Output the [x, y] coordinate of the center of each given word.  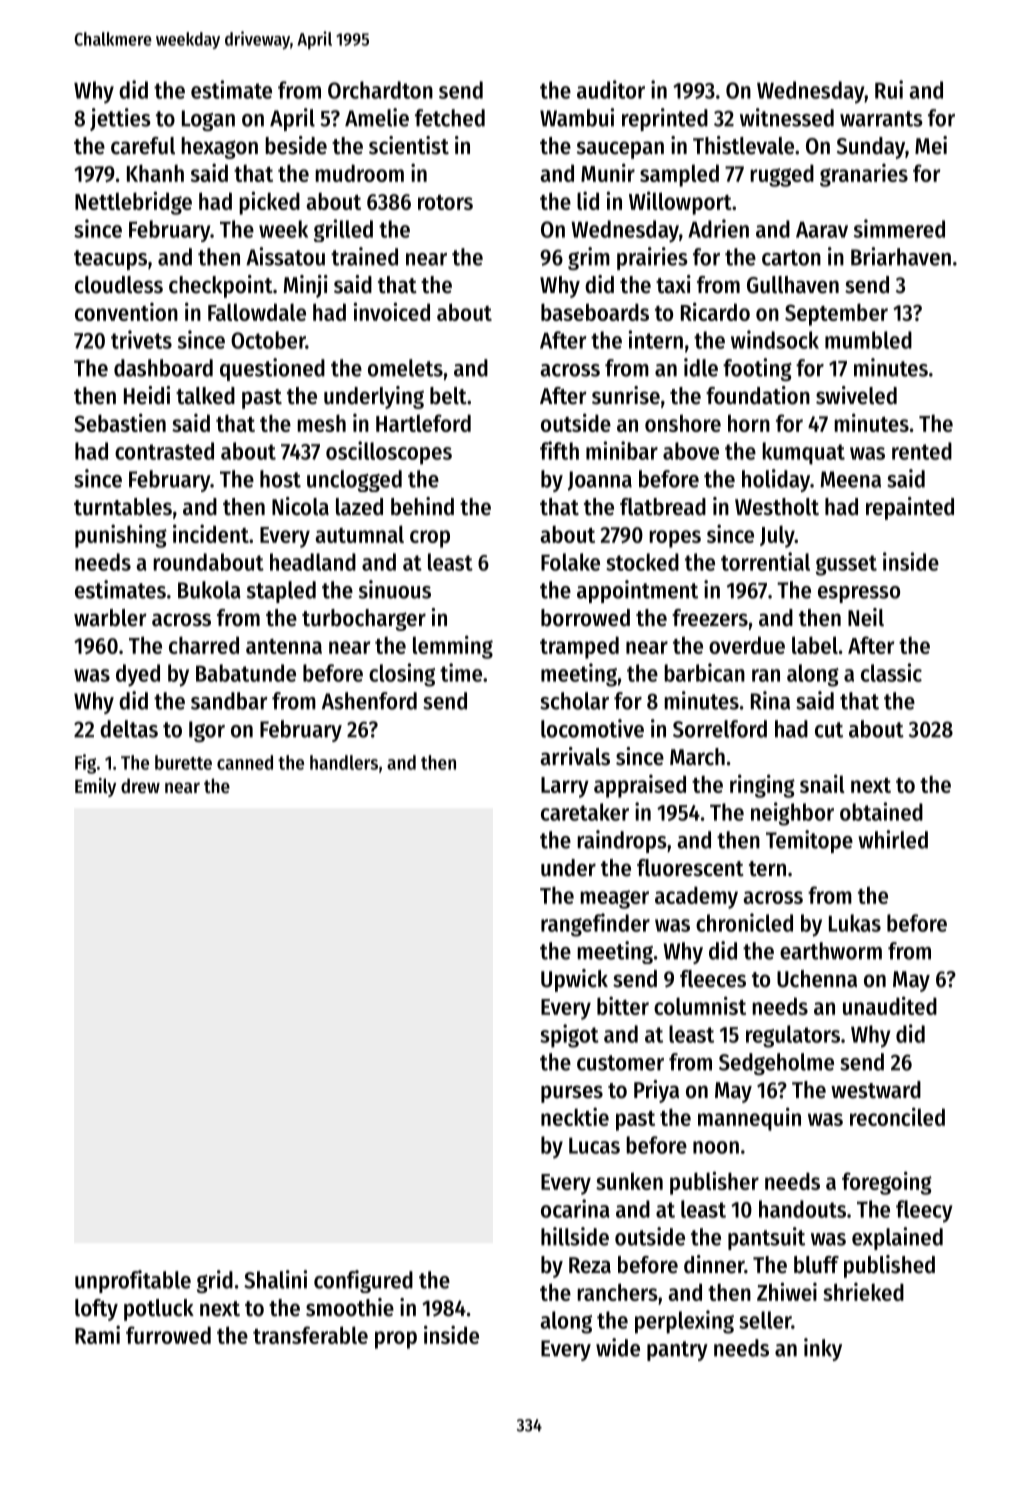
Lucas [594, 1146]
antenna [284, 646]
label [815, 645]
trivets [141, 339]
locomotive [592, 728]
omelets [405, 368]
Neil [866, 617]
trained [364, 256]
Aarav [822, 230]
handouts [802, 1209]
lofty [96, 1310]
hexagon [219, 148]
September [836, 314]
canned [245, 762]
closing [402, 675]
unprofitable [133, 1281]
